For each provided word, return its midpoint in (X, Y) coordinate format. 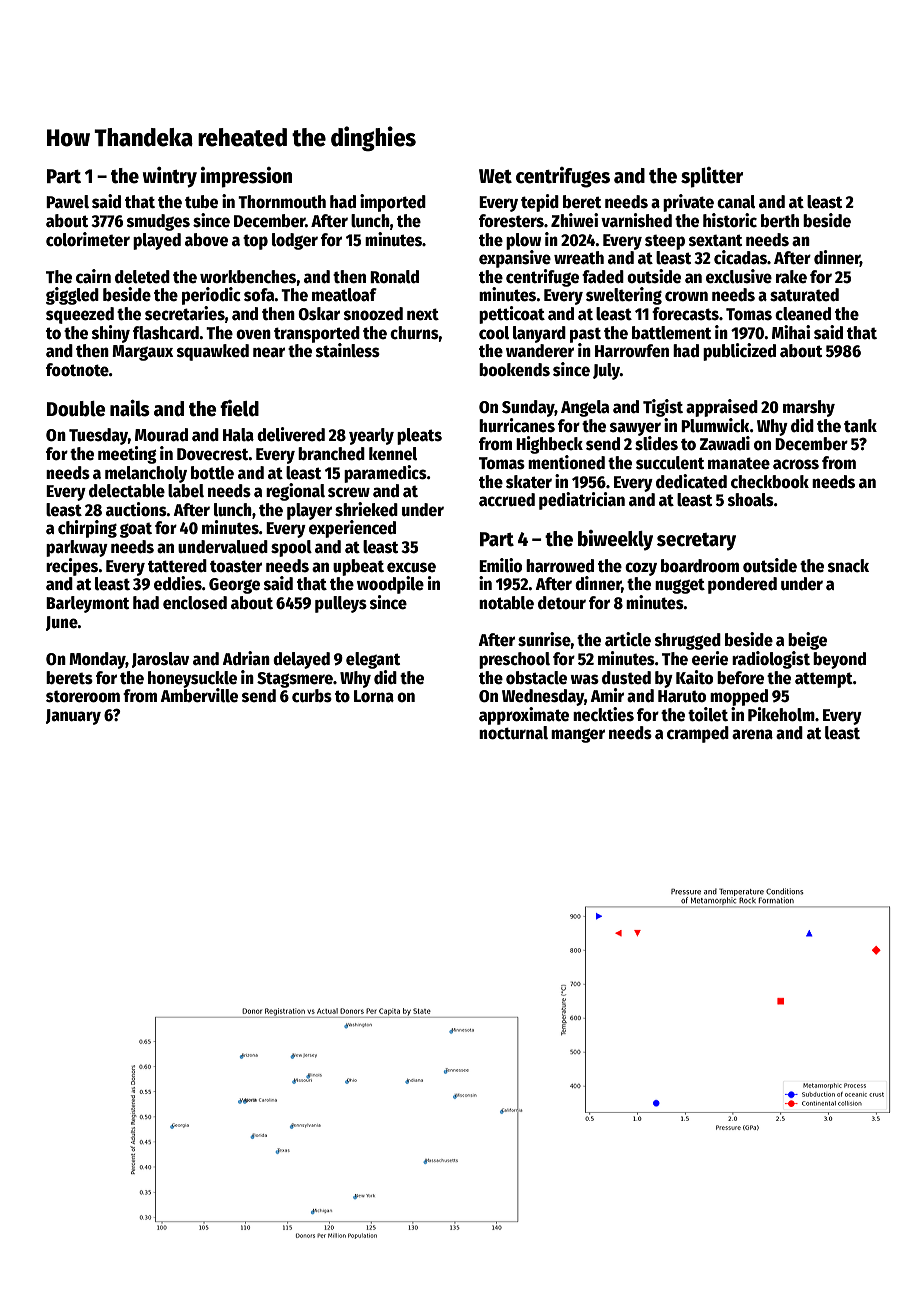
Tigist (663, 408)
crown (686, 296)
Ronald (394, 277)
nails (130, 408)
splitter (712, 177)
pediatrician (582, 501)
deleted (142, 277)
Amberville (199, 695)
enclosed (195, 603)
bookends (514, 370)
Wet (495, 176)
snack (848, 566)
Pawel (67, 202)
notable (506, 603)
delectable (127, 491)
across (796, 464)
